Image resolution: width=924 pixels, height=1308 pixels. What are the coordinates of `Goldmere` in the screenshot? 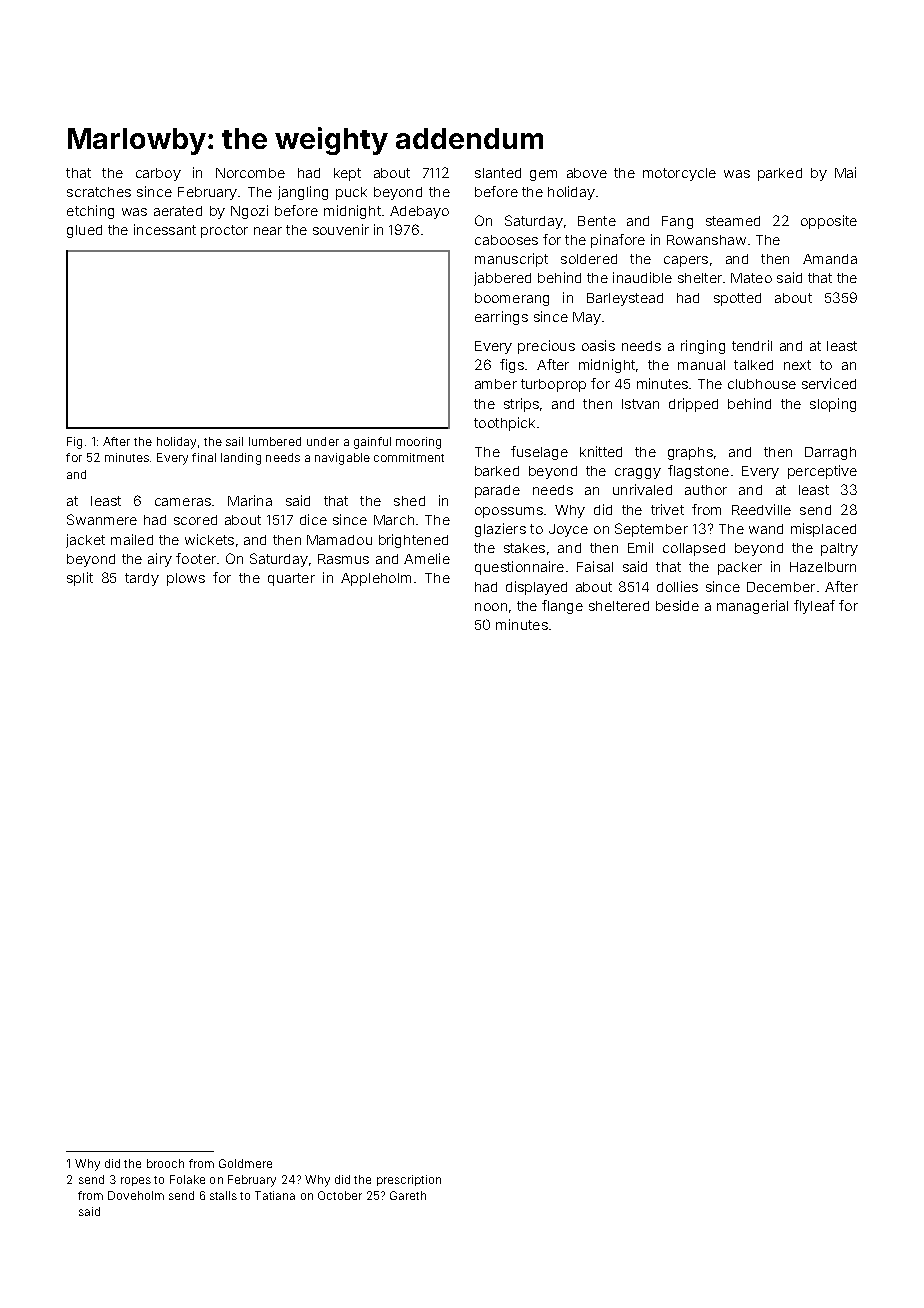 It's located at (245, 1163).
